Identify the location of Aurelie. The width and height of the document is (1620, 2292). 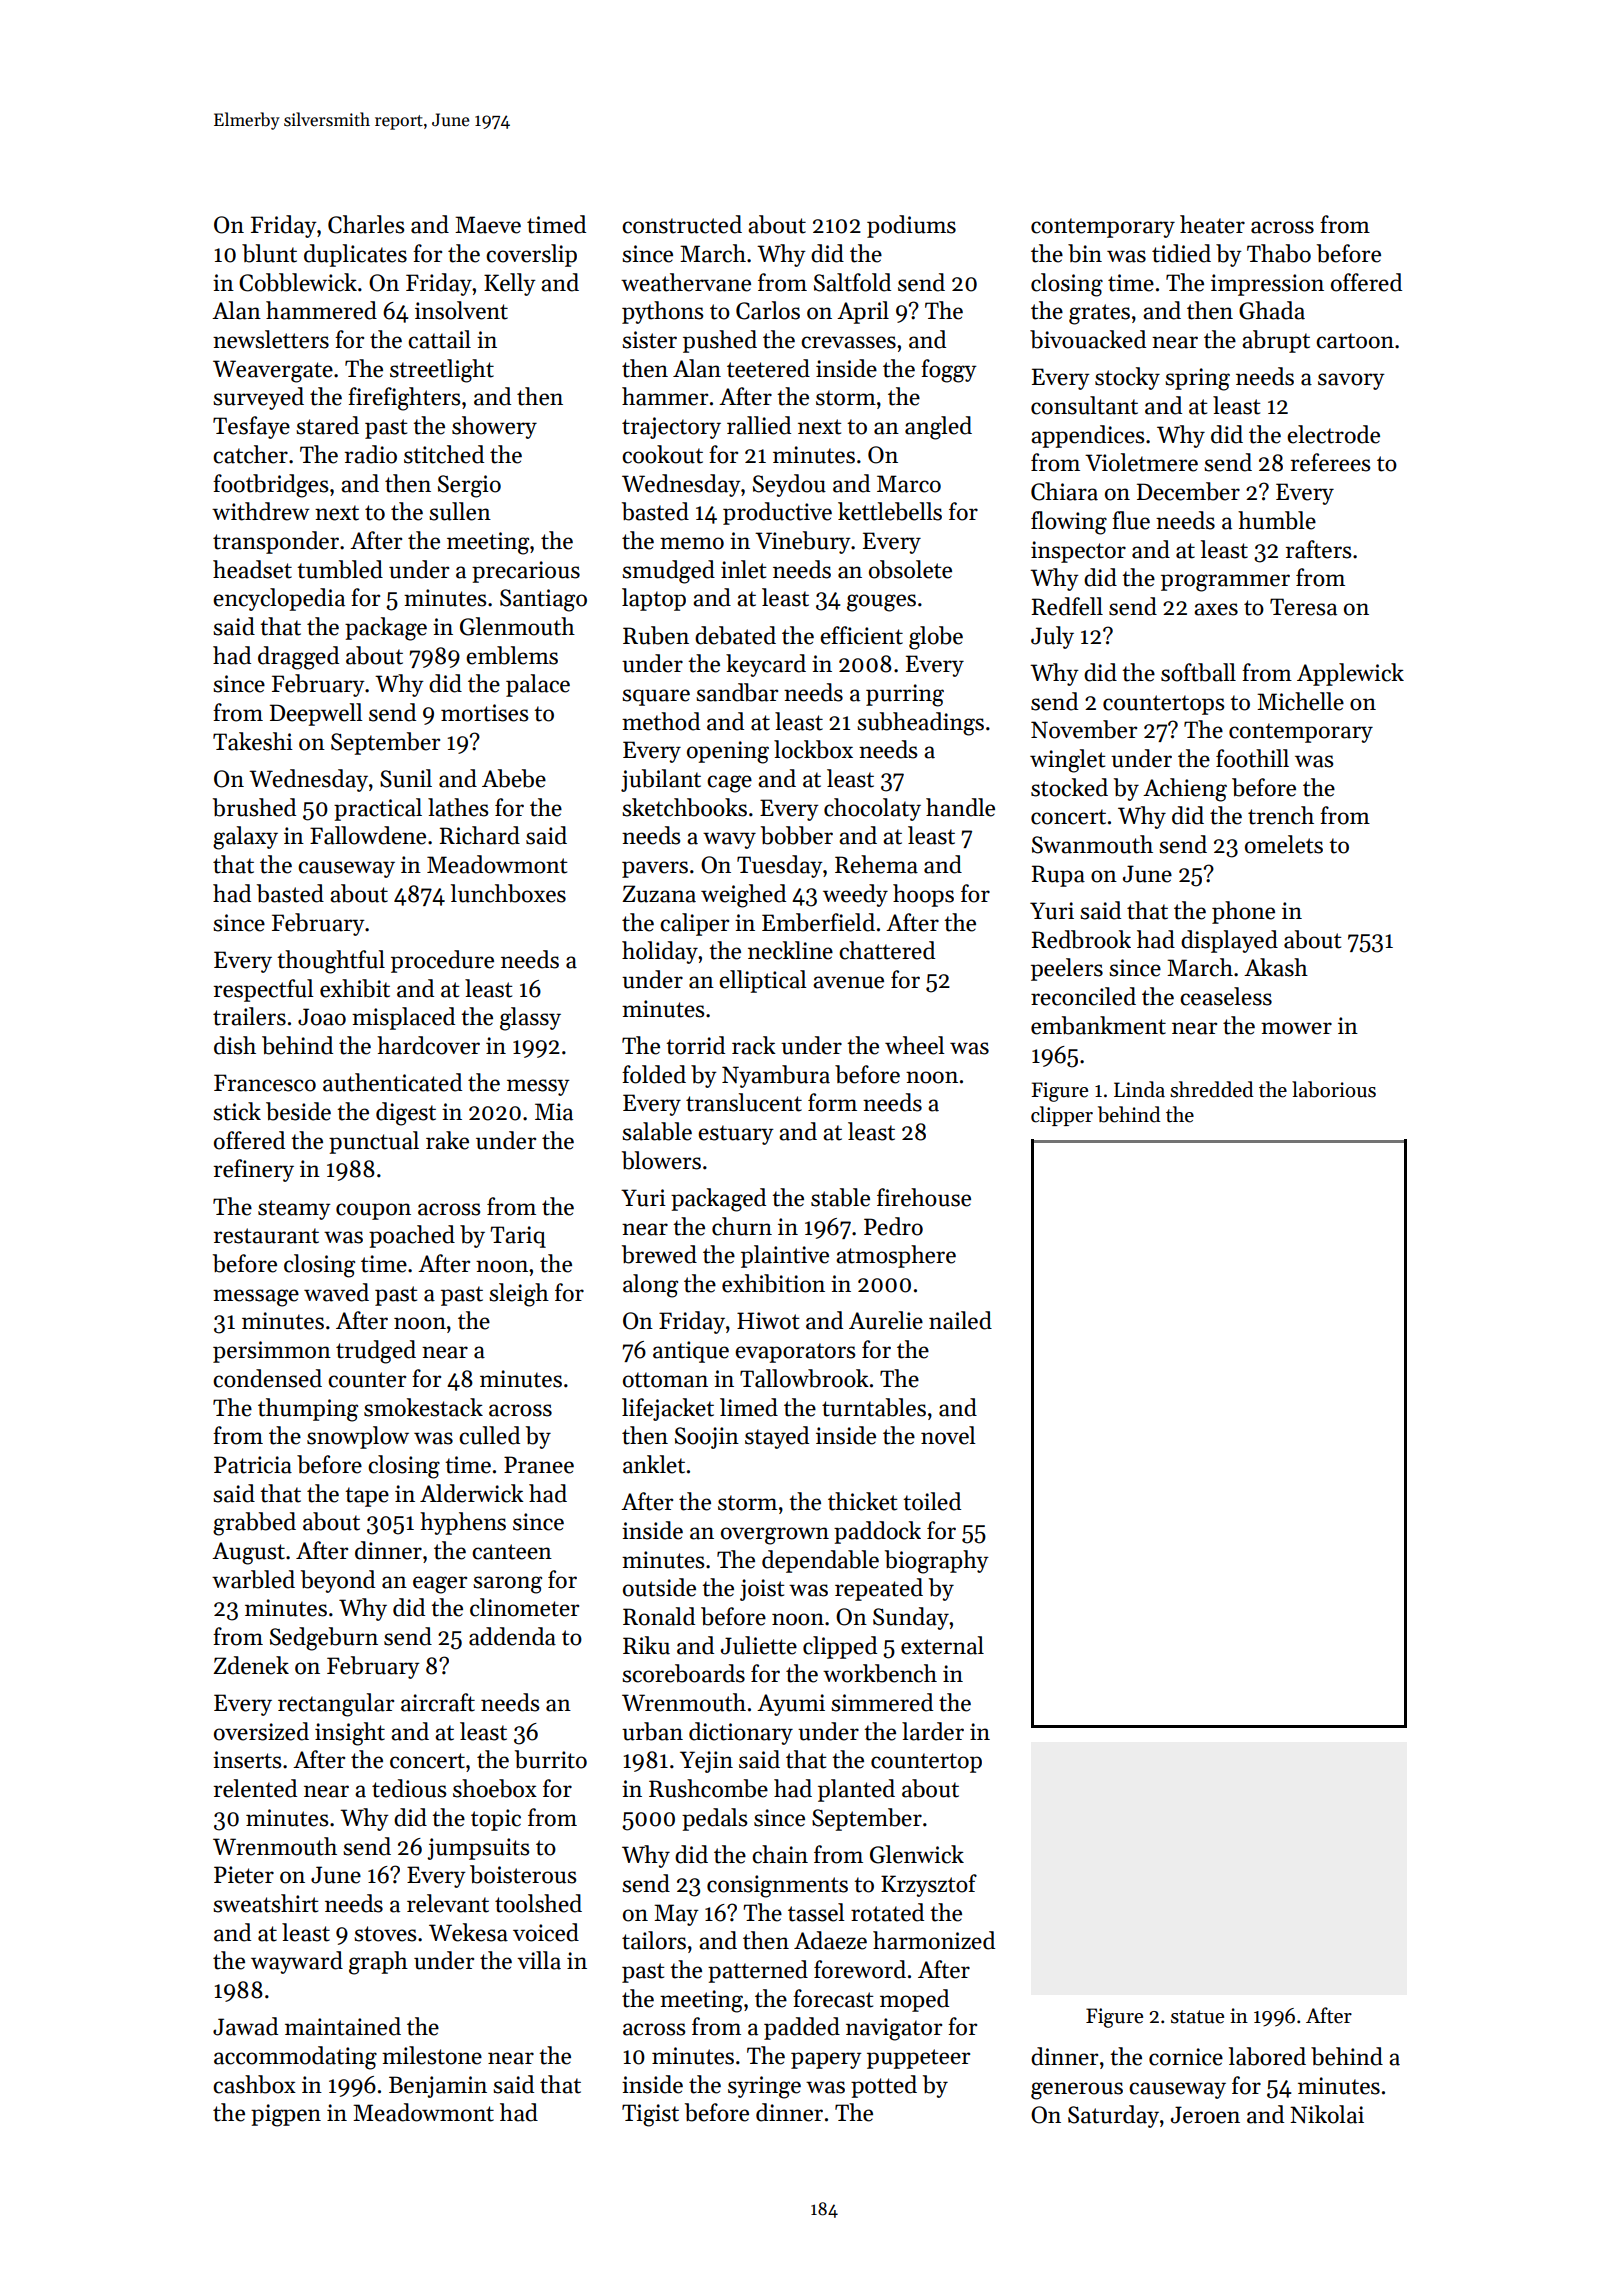
(886, 1320).
